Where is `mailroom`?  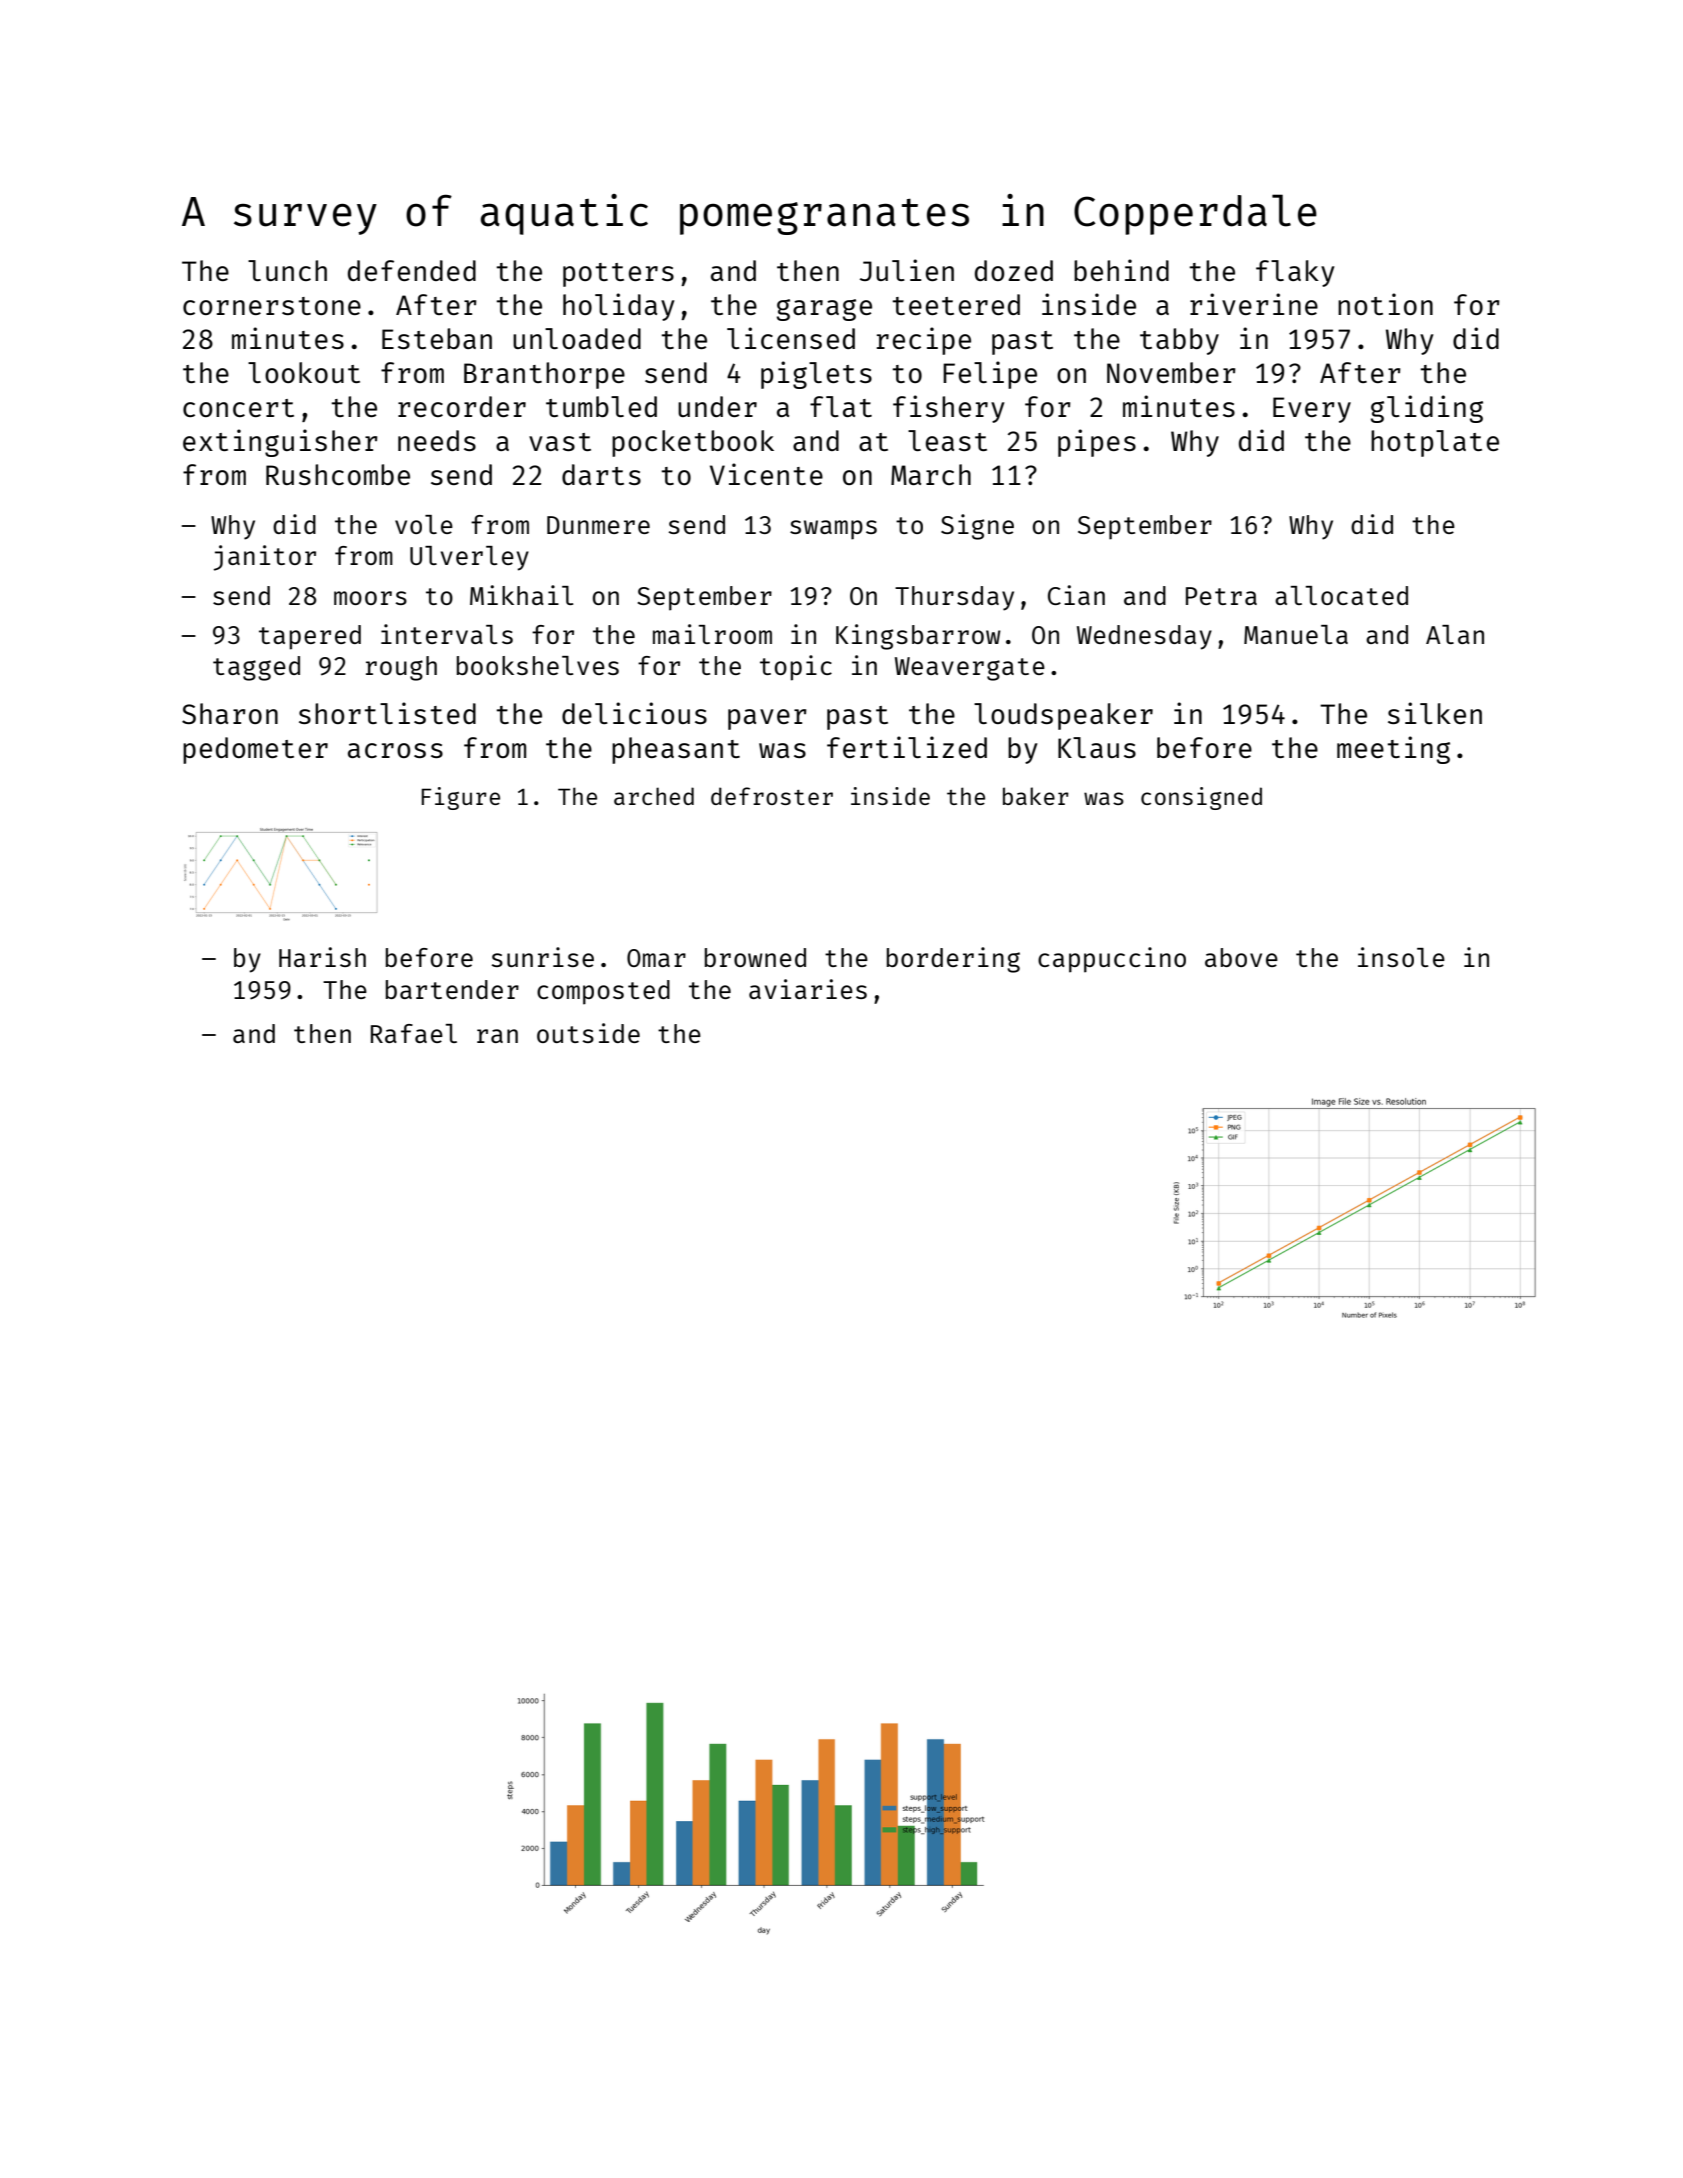
mailroom is located at coordinates (712, 634).
